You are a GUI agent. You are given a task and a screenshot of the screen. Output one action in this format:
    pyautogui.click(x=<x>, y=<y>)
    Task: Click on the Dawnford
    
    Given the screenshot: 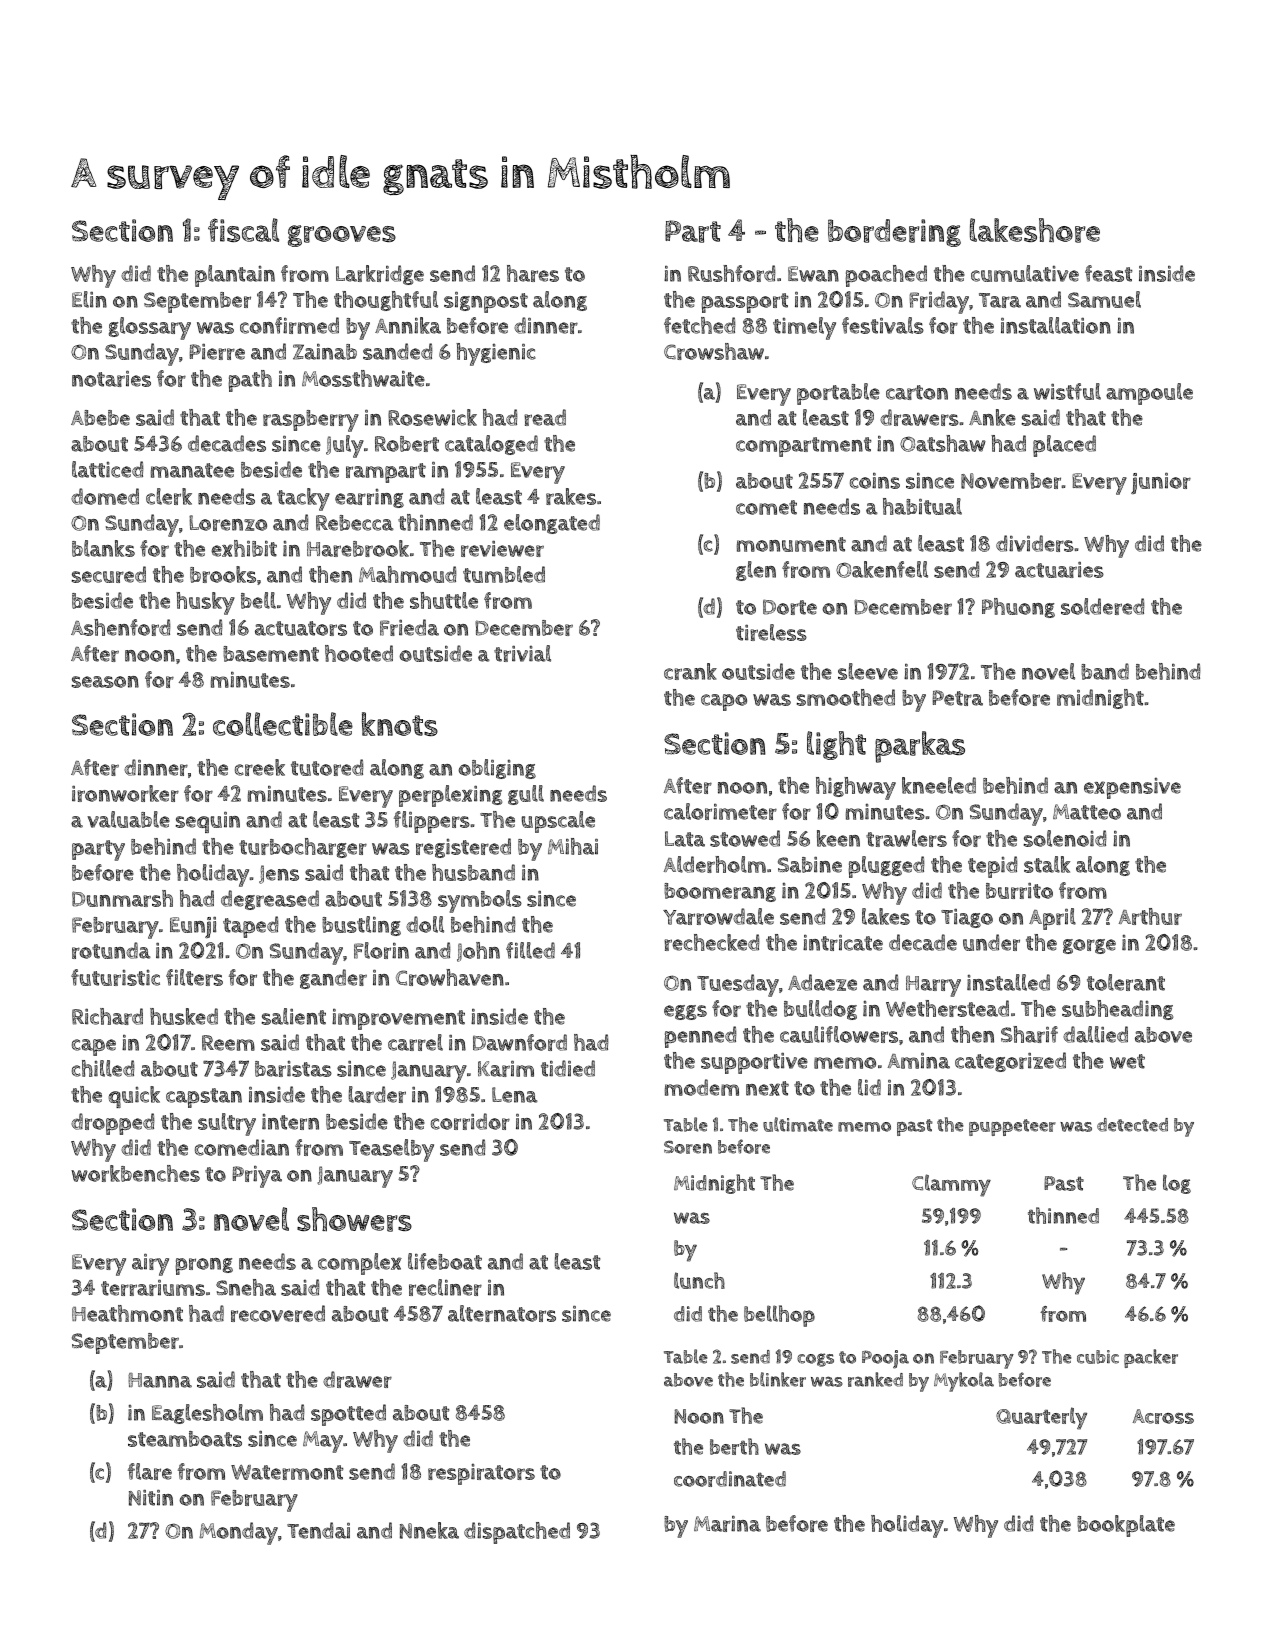 What is the action you would take?
    pyautogui.click(x=520, y=1042)
